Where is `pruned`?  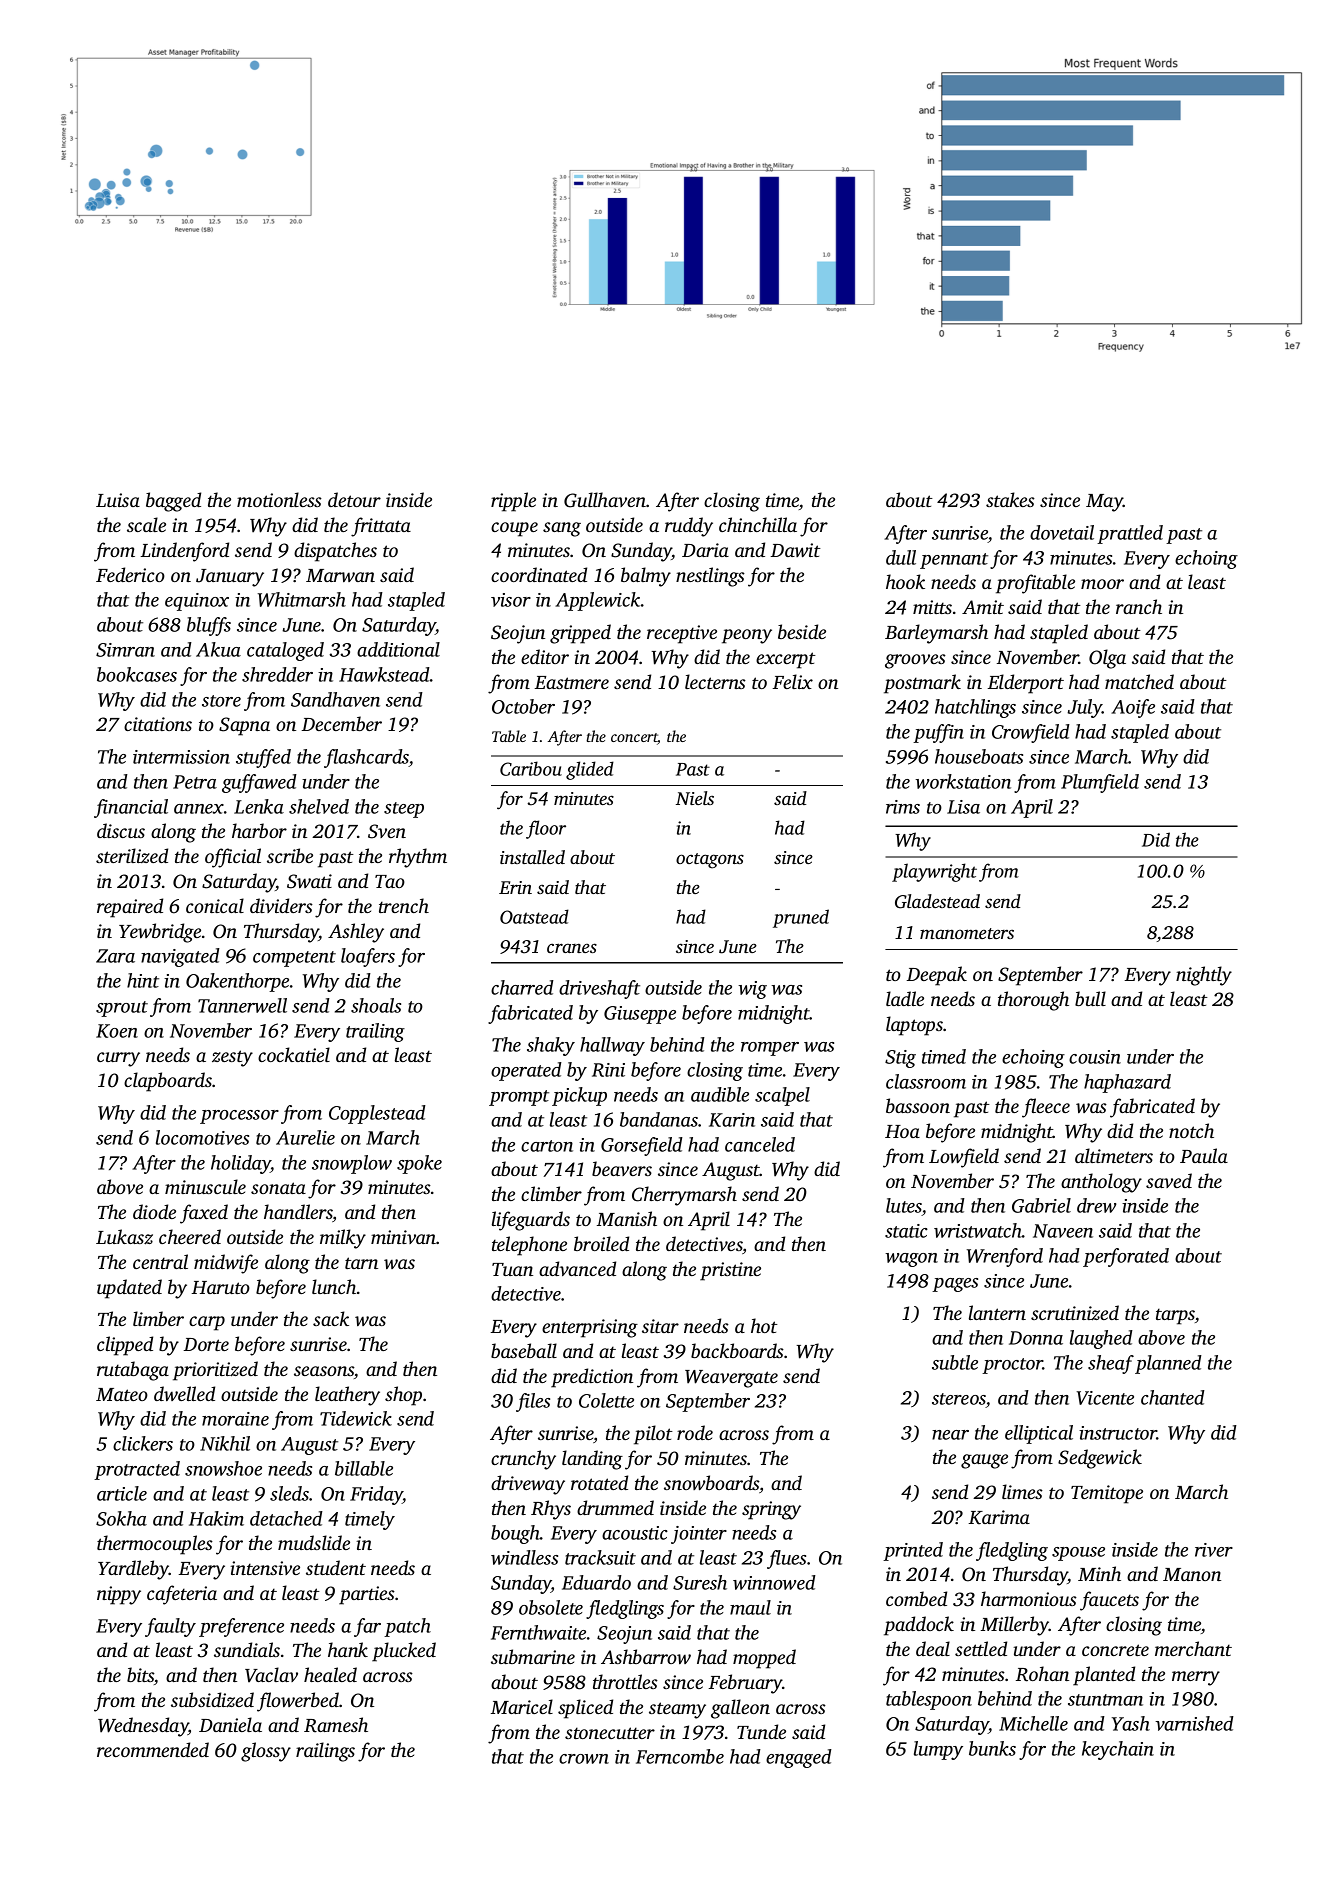 pruned is located at coordinates (801, 918).
